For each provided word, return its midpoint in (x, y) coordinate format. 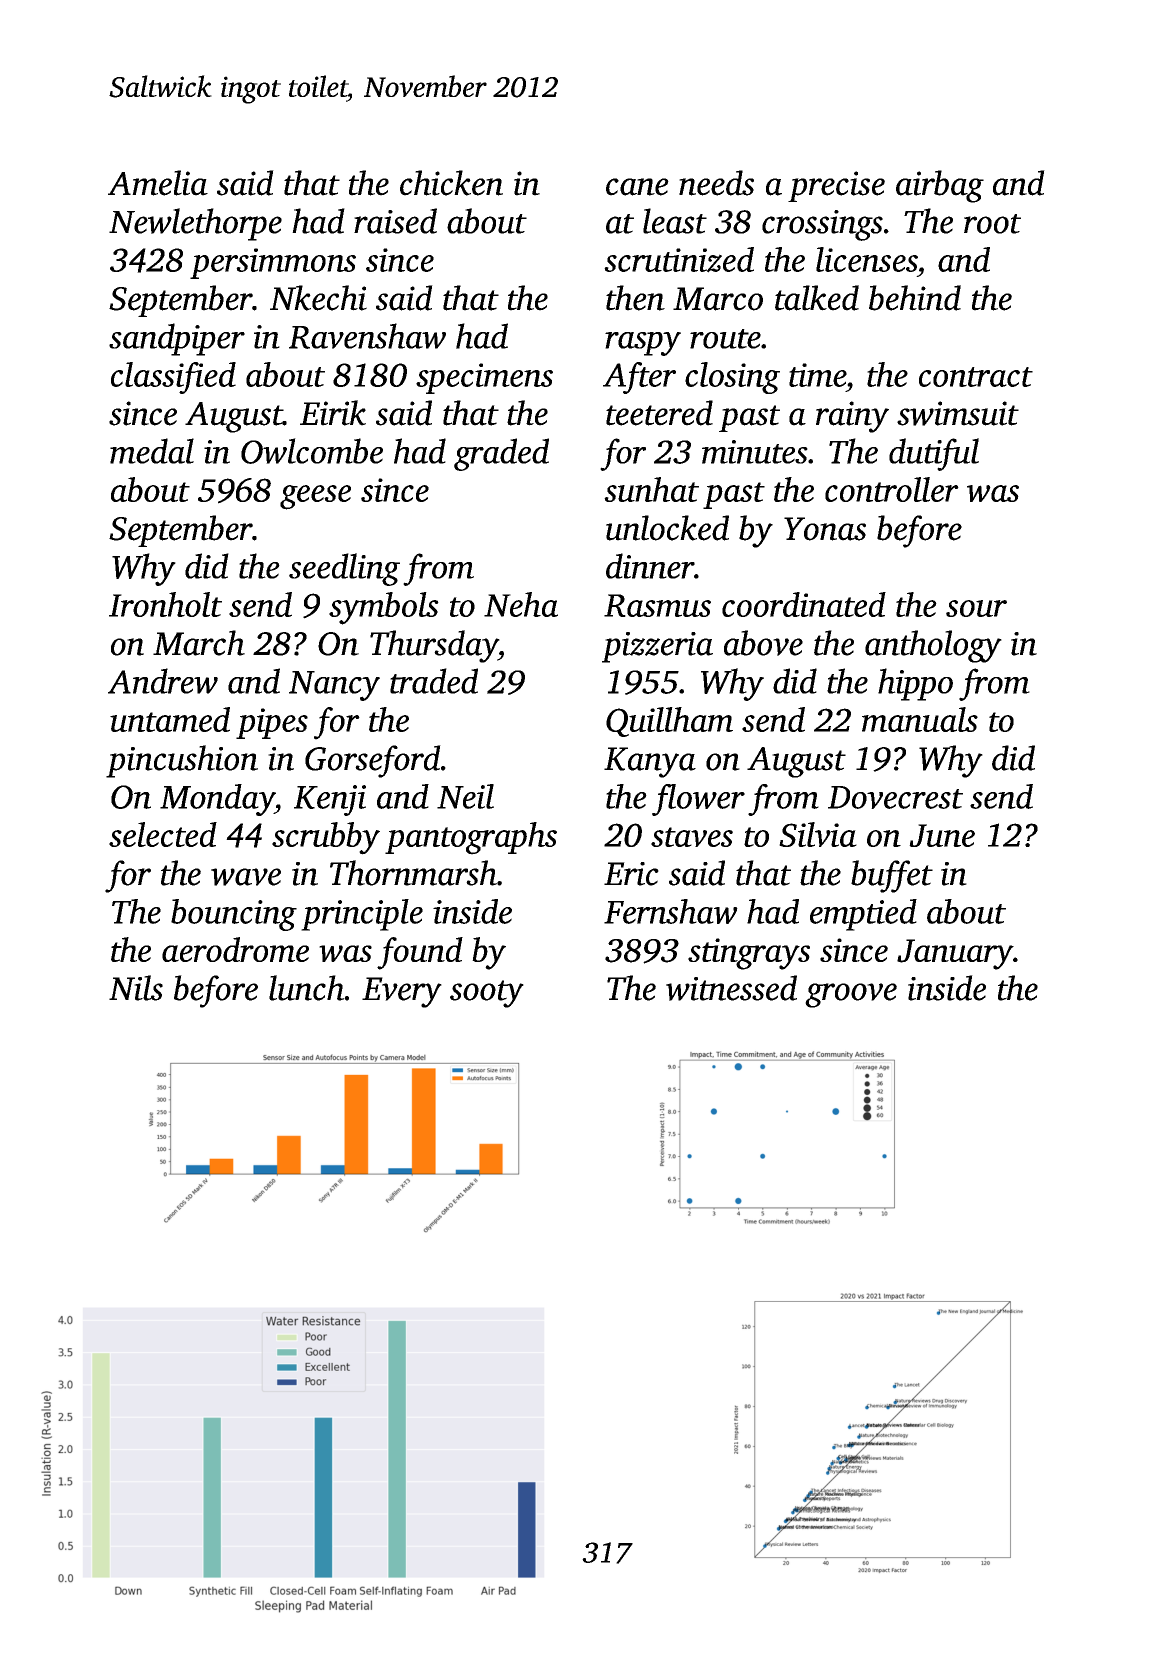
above (763, 643)
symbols (384, 608)
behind (915, 298)
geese (315, 497)
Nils (136, 988)
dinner (650, 566)
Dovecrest (895, 797)
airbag (940, 186)
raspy (643, 344)
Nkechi (318, 298)
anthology (933, 646)
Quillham (669, 722)
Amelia (158, 183)
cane (637, 187)
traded (434, 681)
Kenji (330, 800)
